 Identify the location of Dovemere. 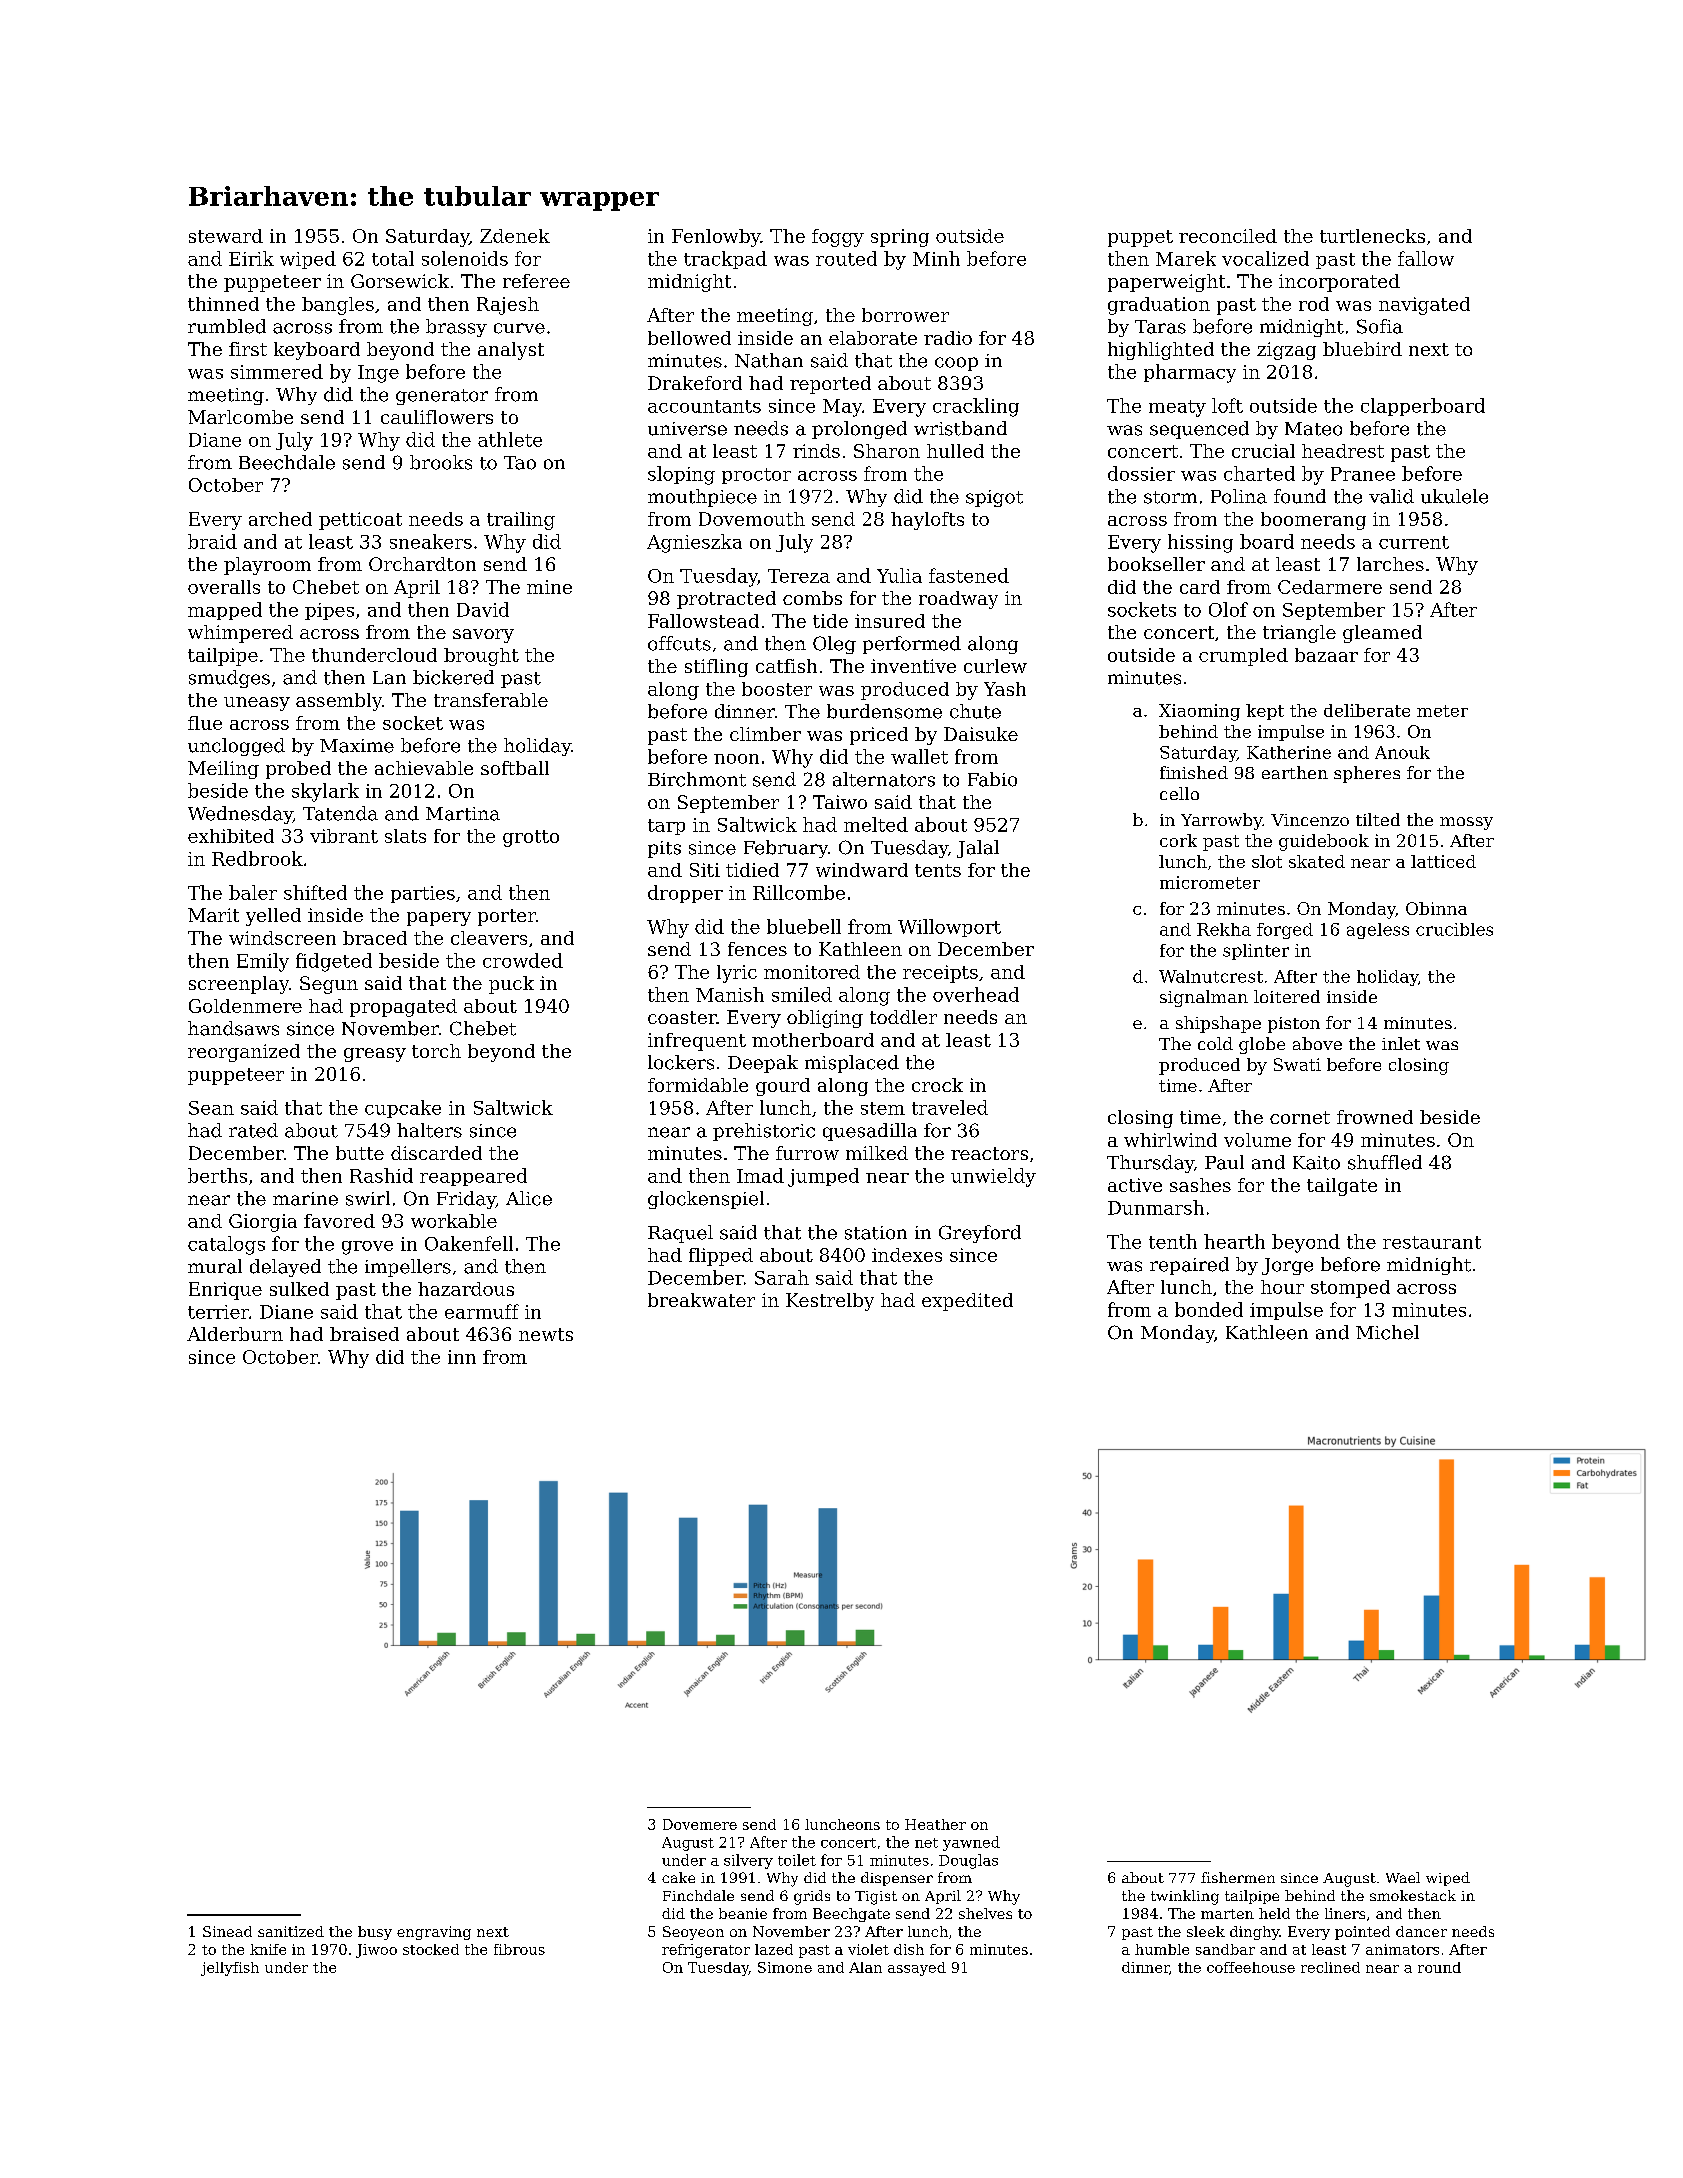
(700, 1824).
